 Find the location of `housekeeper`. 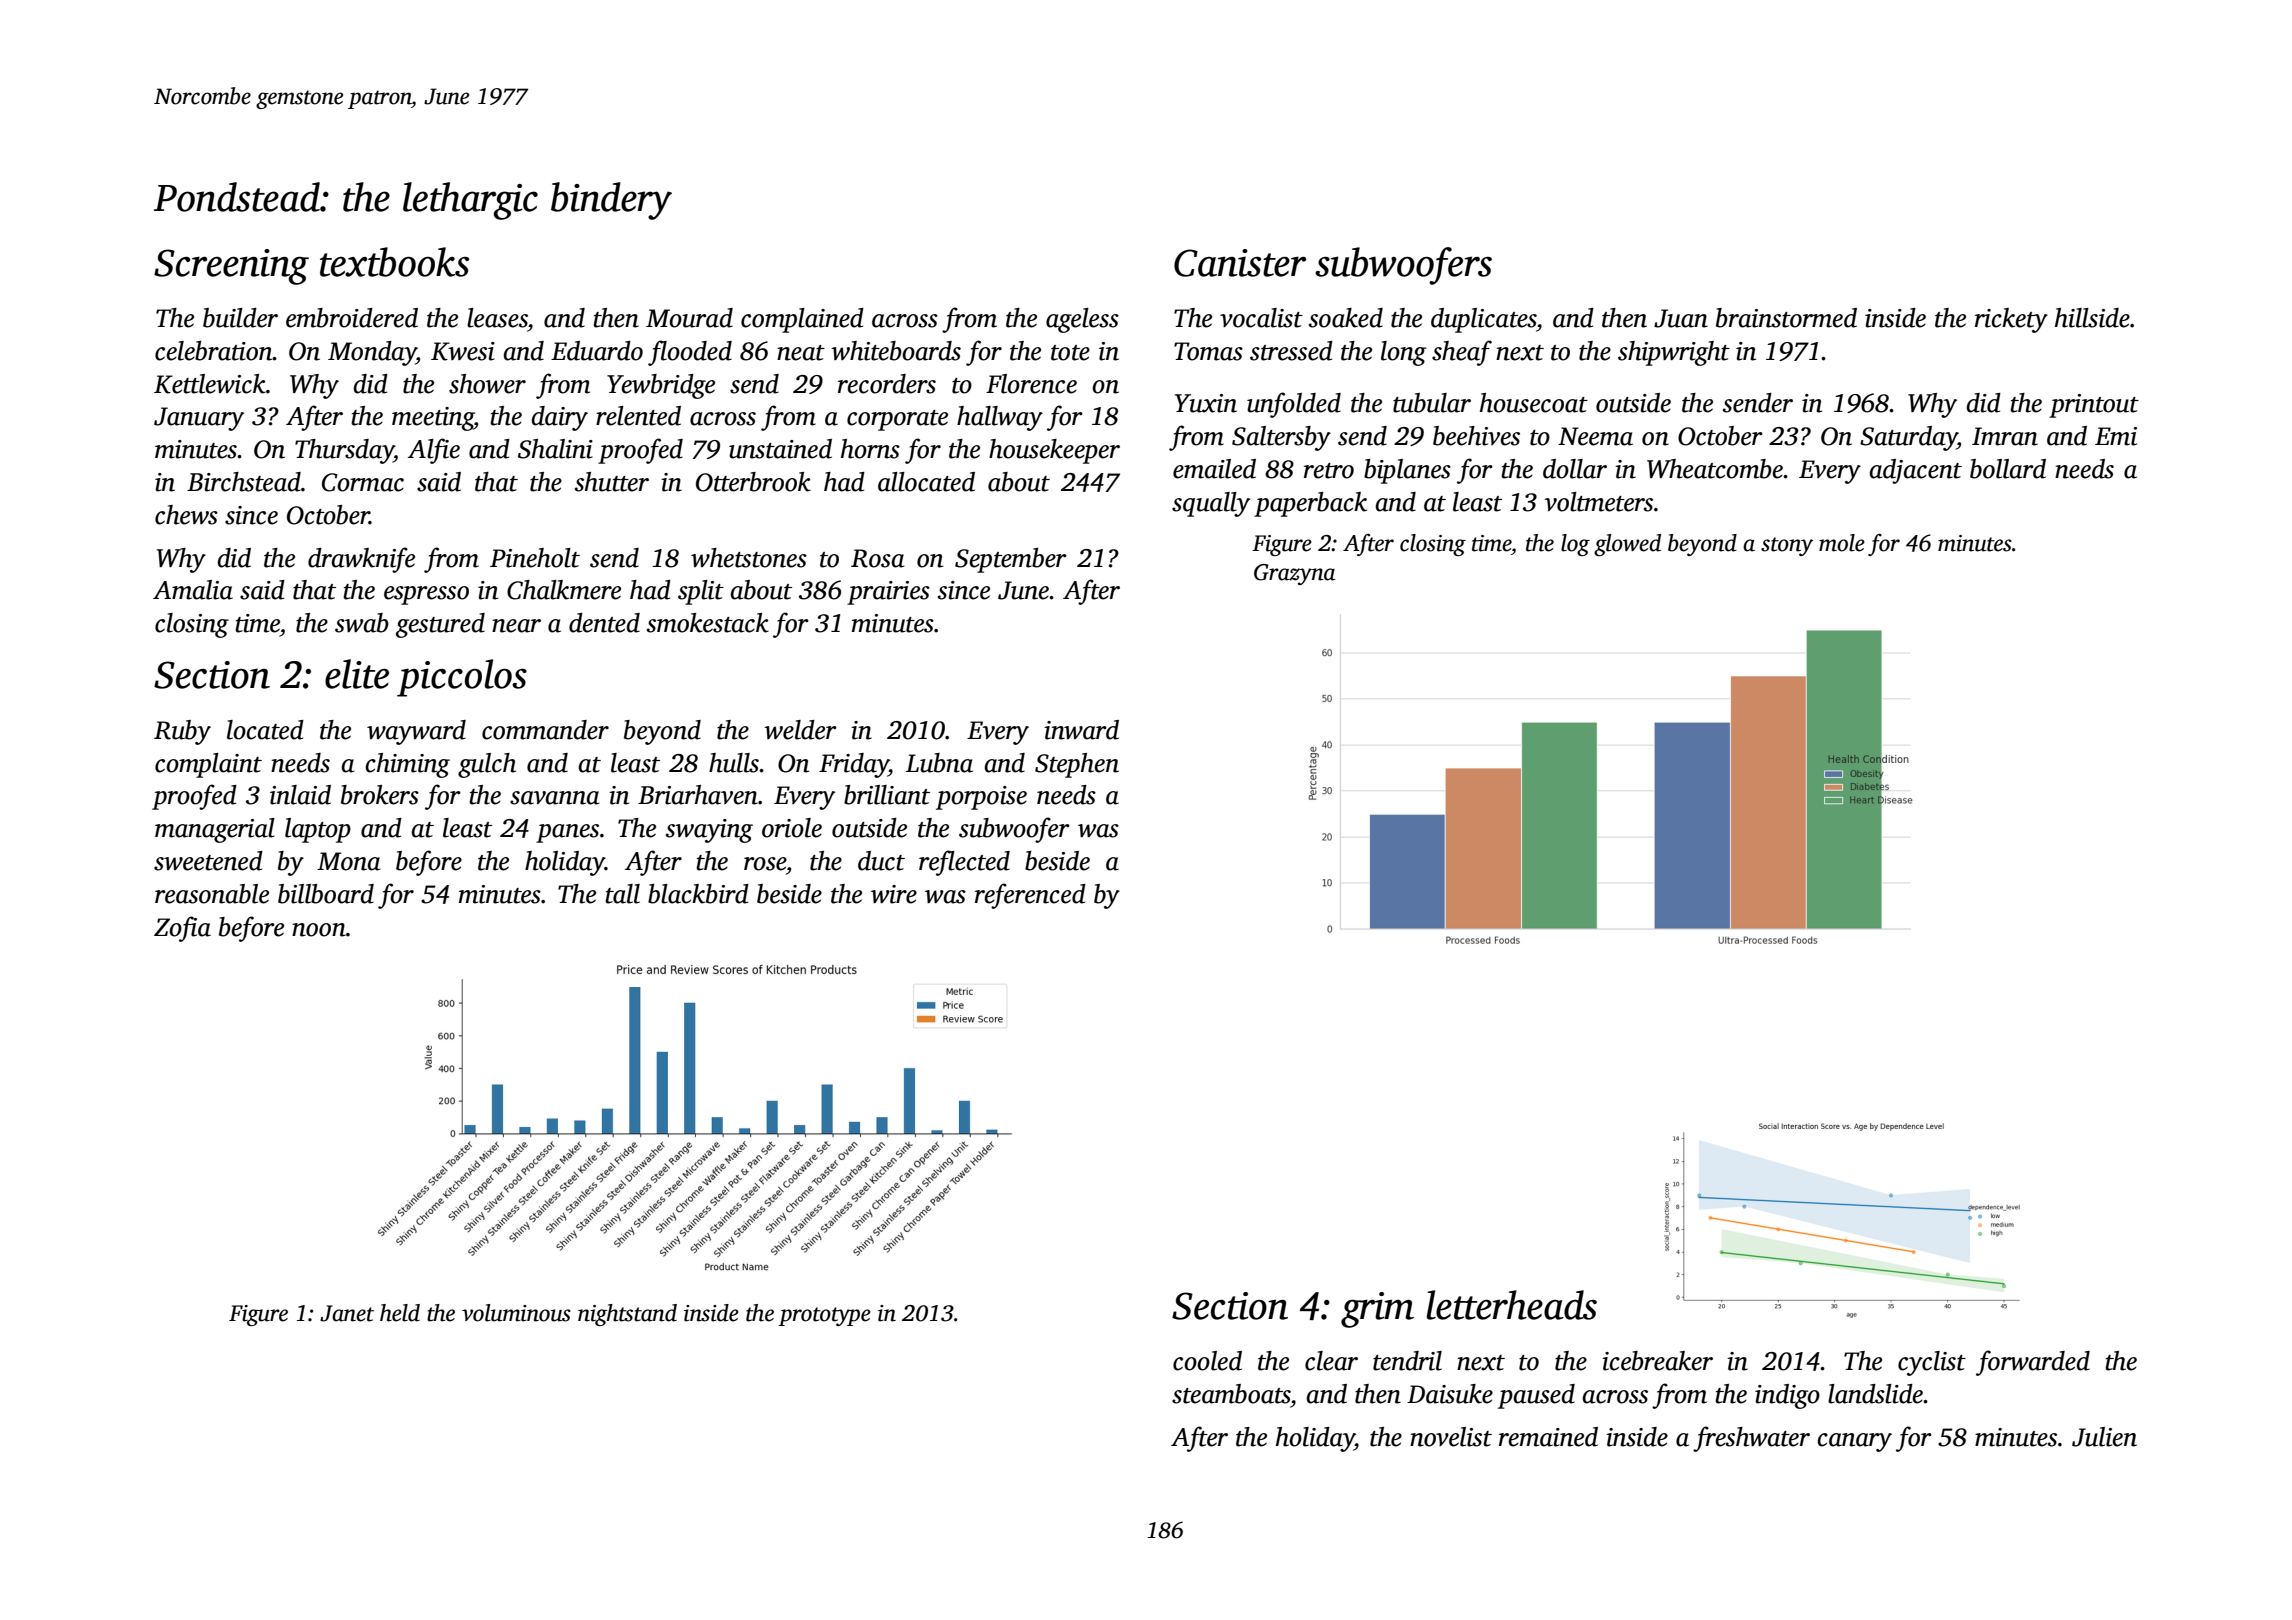

housekeeper is located at coordinates (1054, 451).
